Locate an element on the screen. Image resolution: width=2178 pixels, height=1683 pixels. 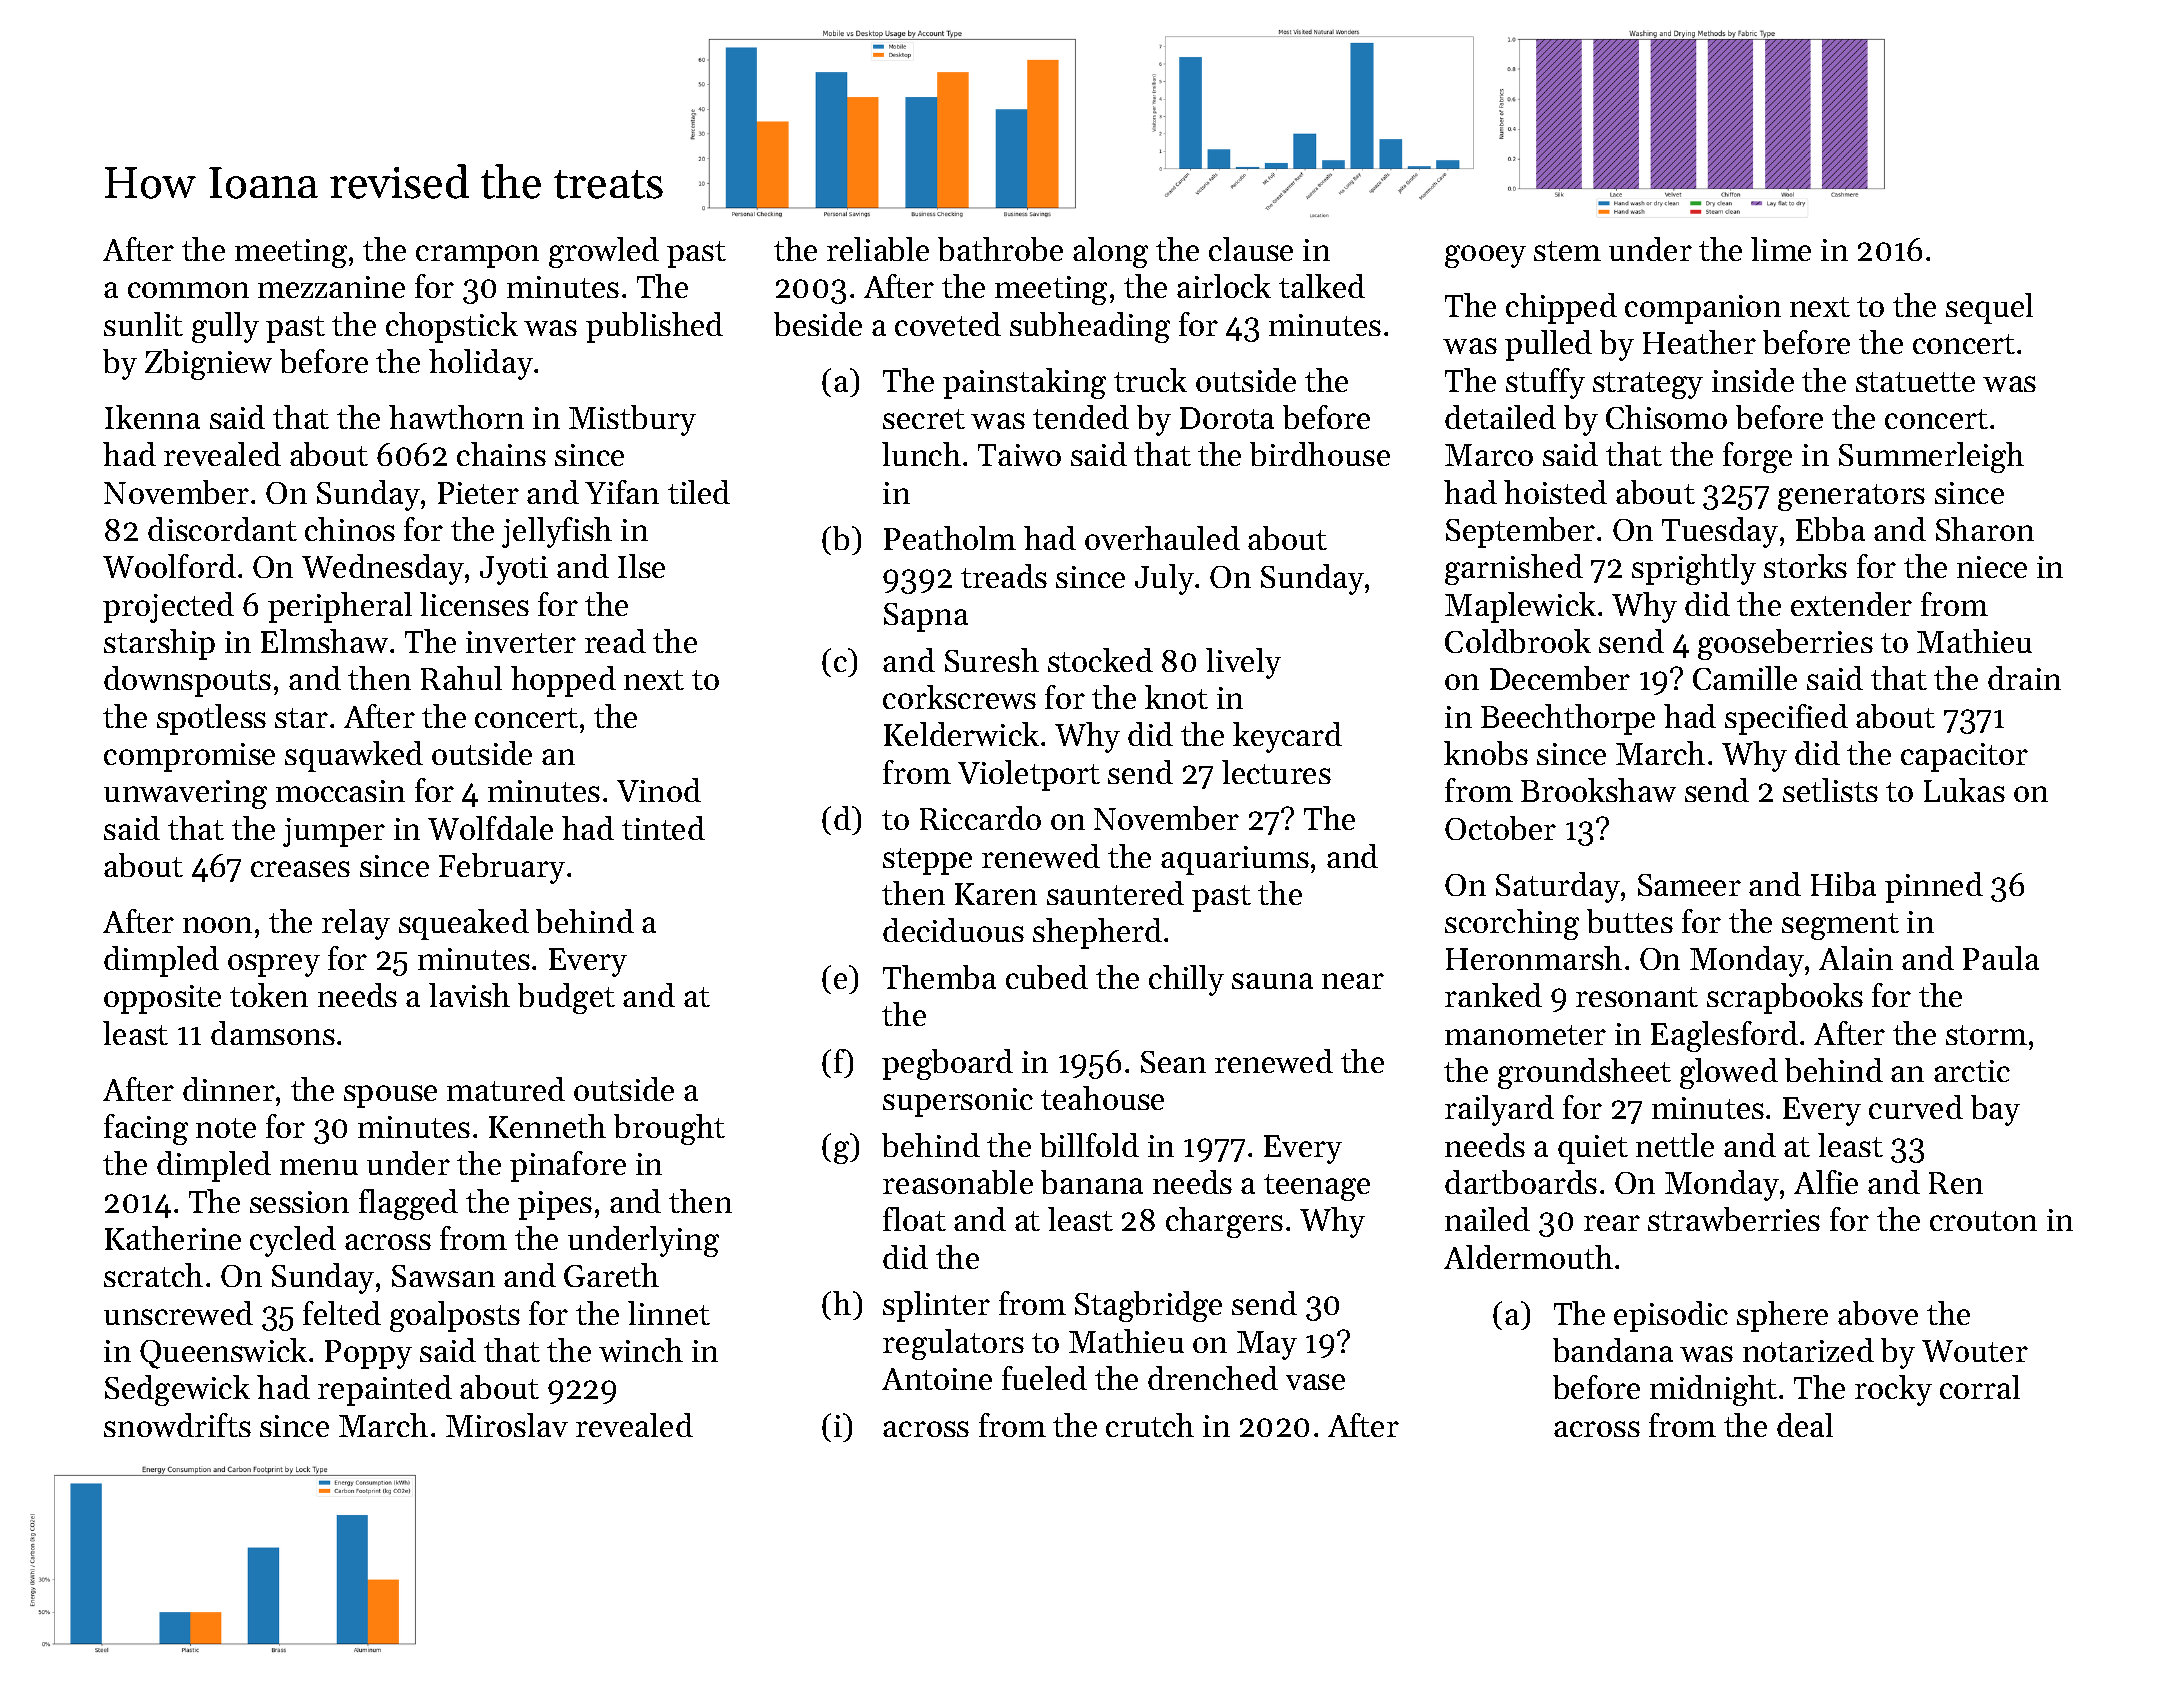
lavish is located at coordinates (469, 995).
